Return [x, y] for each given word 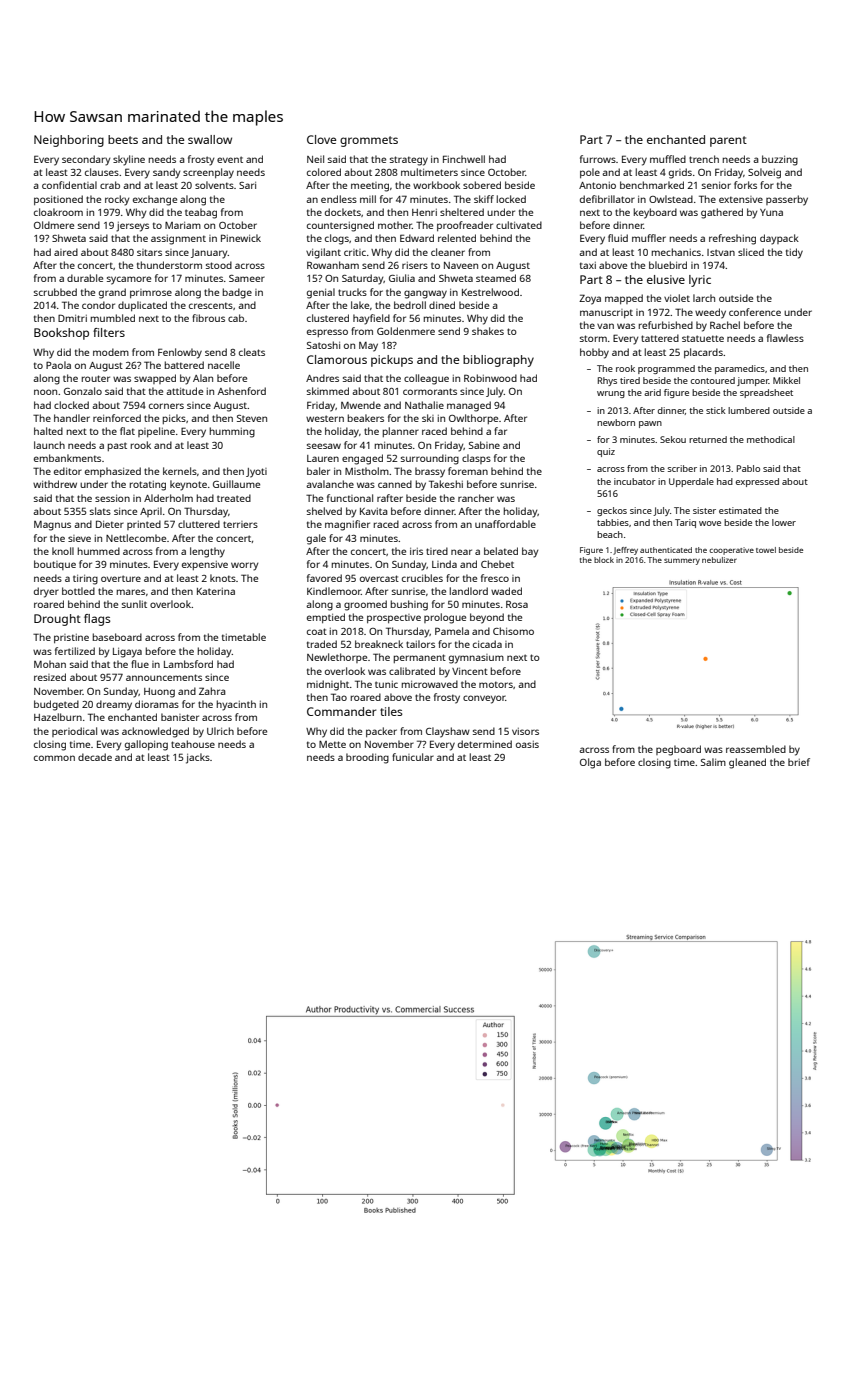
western [325, 418]
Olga [590, 763]
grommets [369, 141]
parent [728, 141]
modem [111, 352]
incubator [635, 481]
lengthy [207, 552]
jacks [198, 758]
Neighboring [69, 141]
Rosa [517, 604]
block [604, 560]
